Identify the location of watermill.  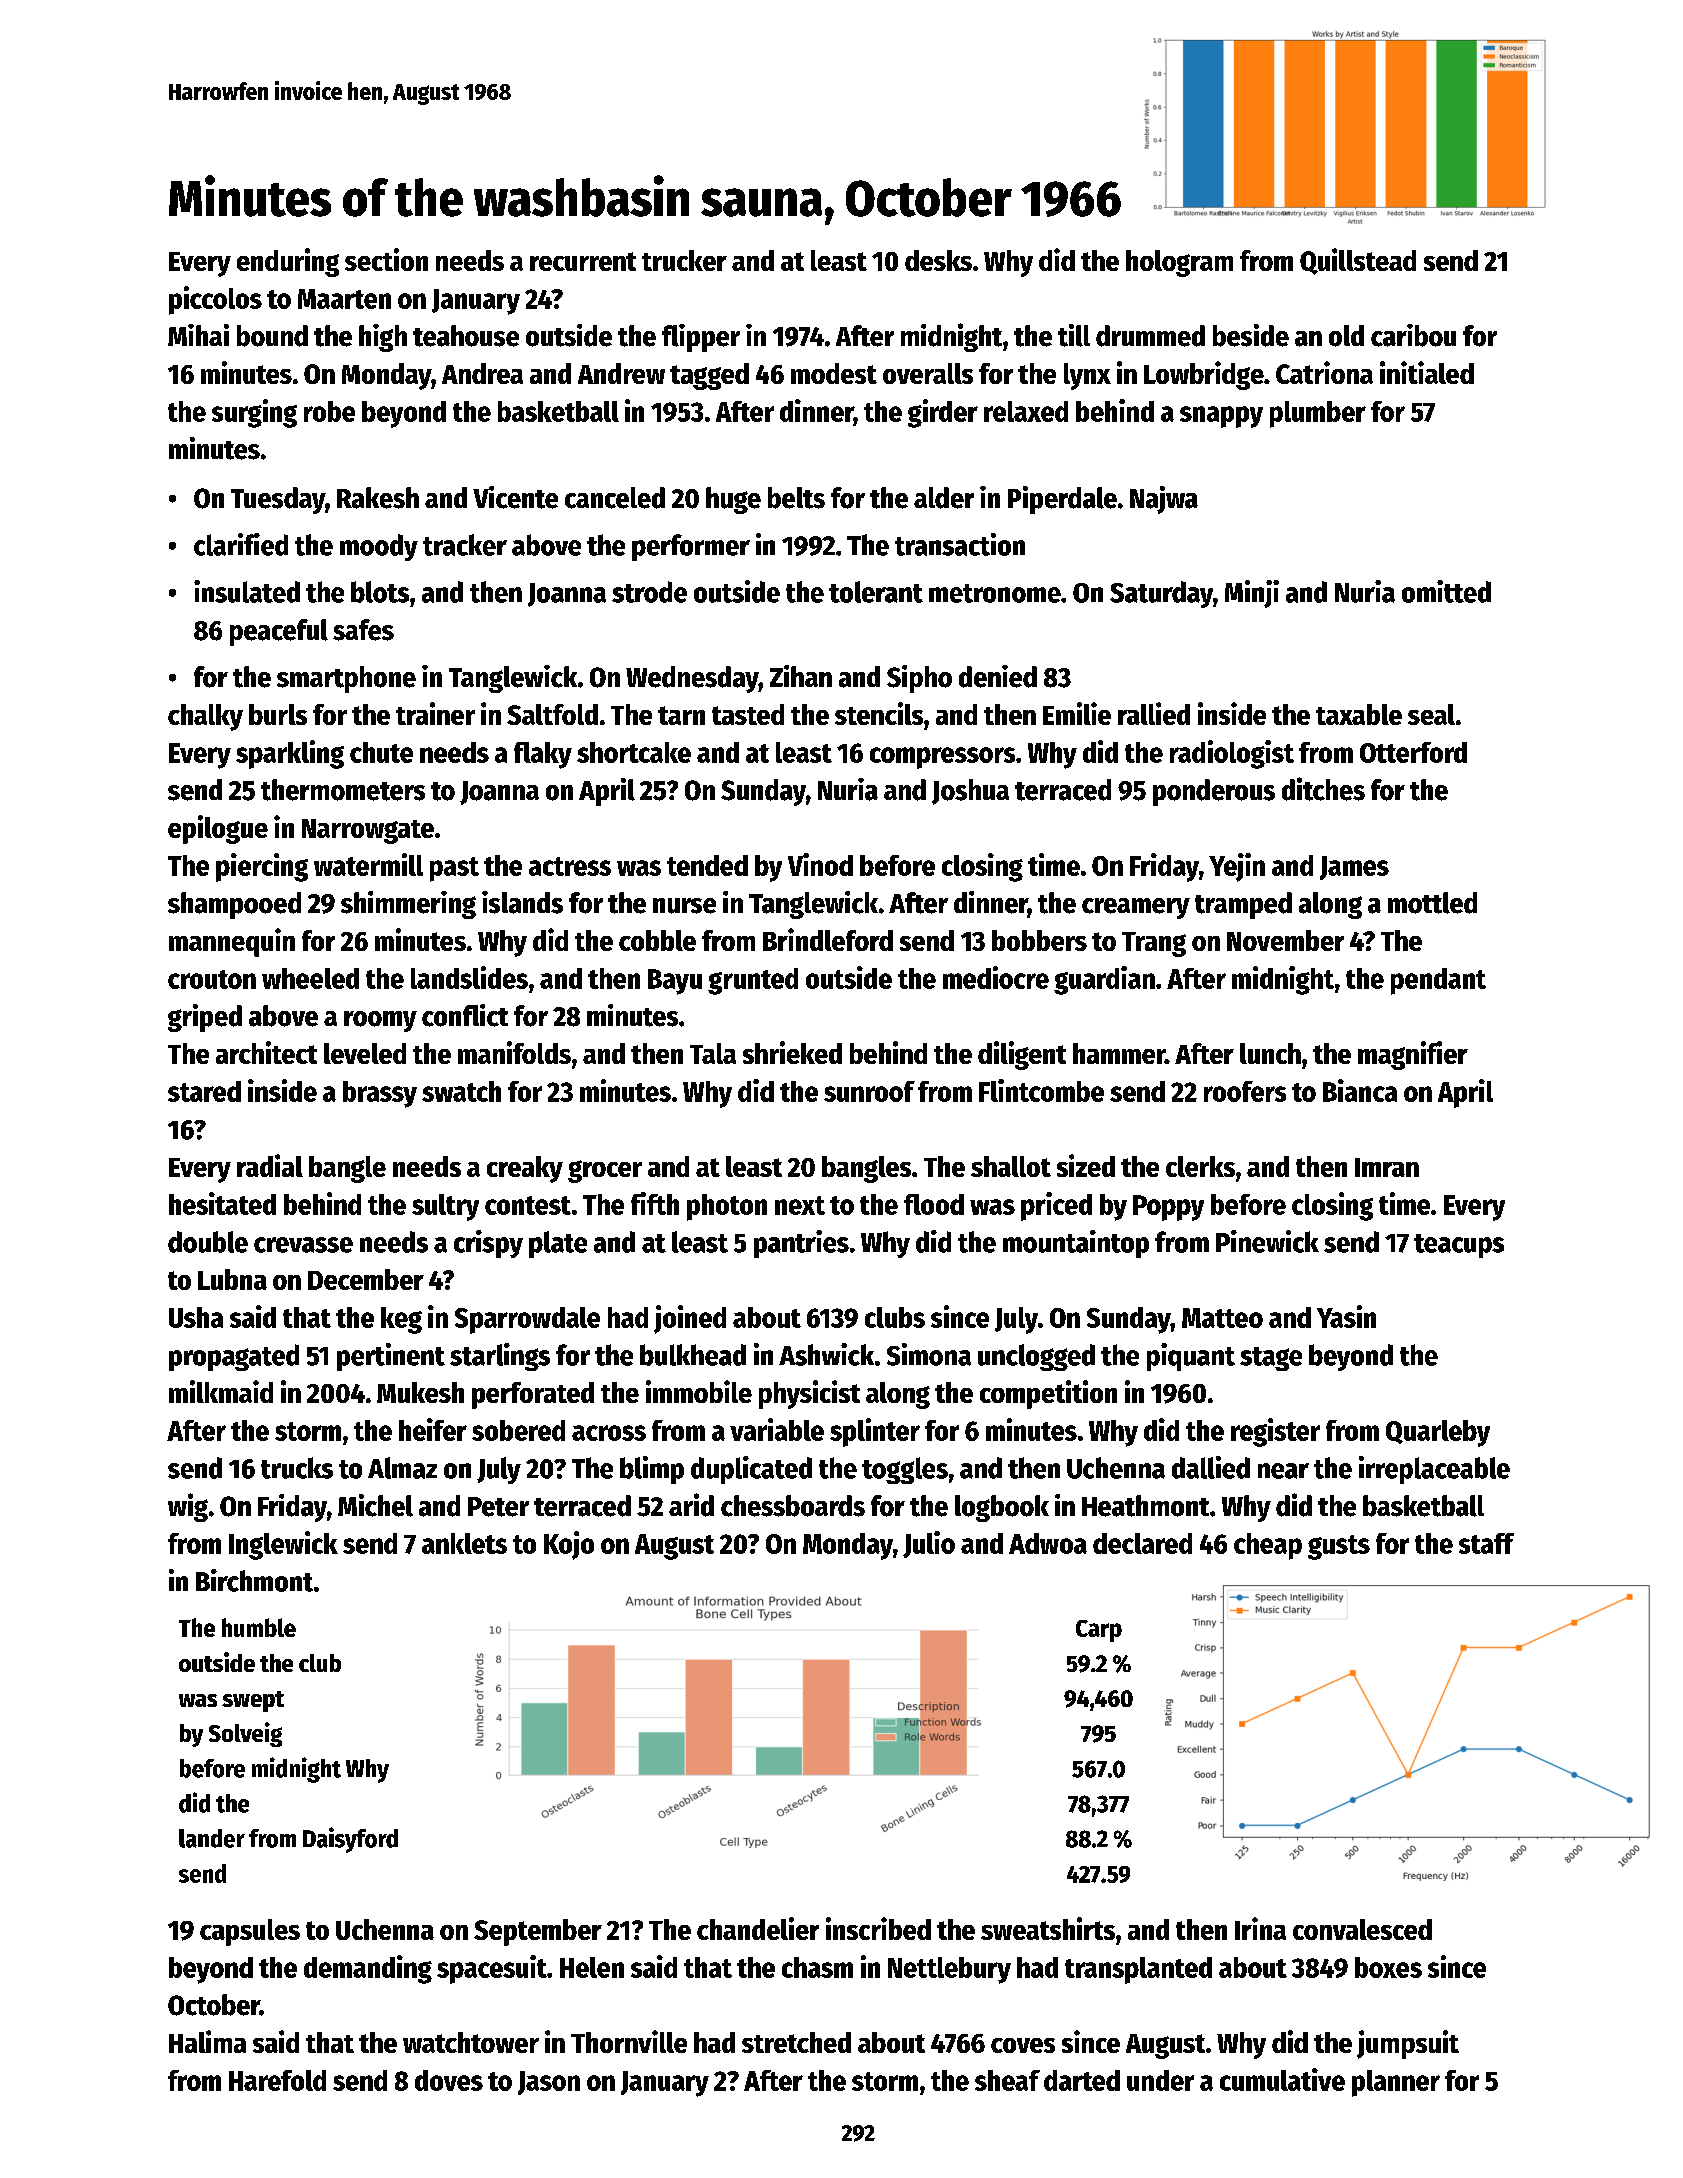
(368, 864).
